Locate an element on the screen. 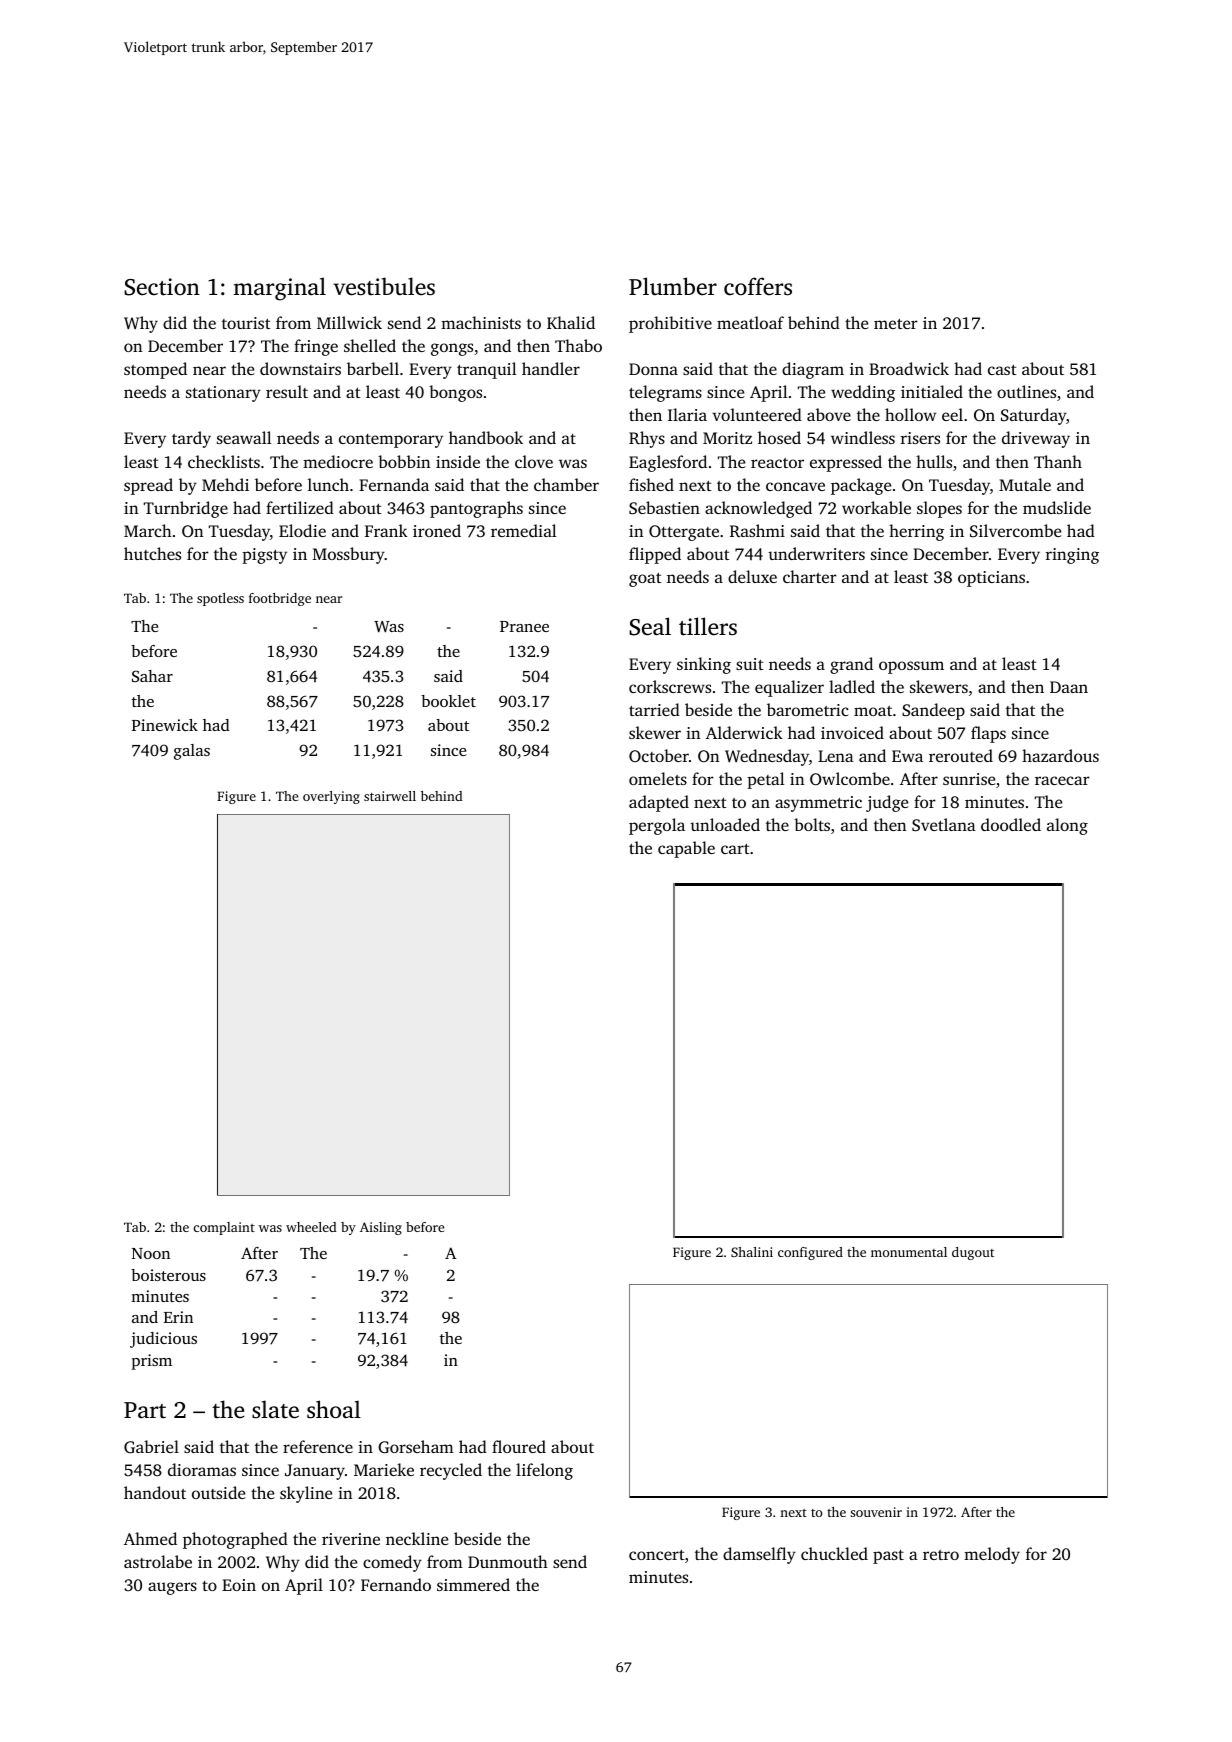 This screenshot has width=1232, height=1742. capable is located at coordinates (686, 849).
